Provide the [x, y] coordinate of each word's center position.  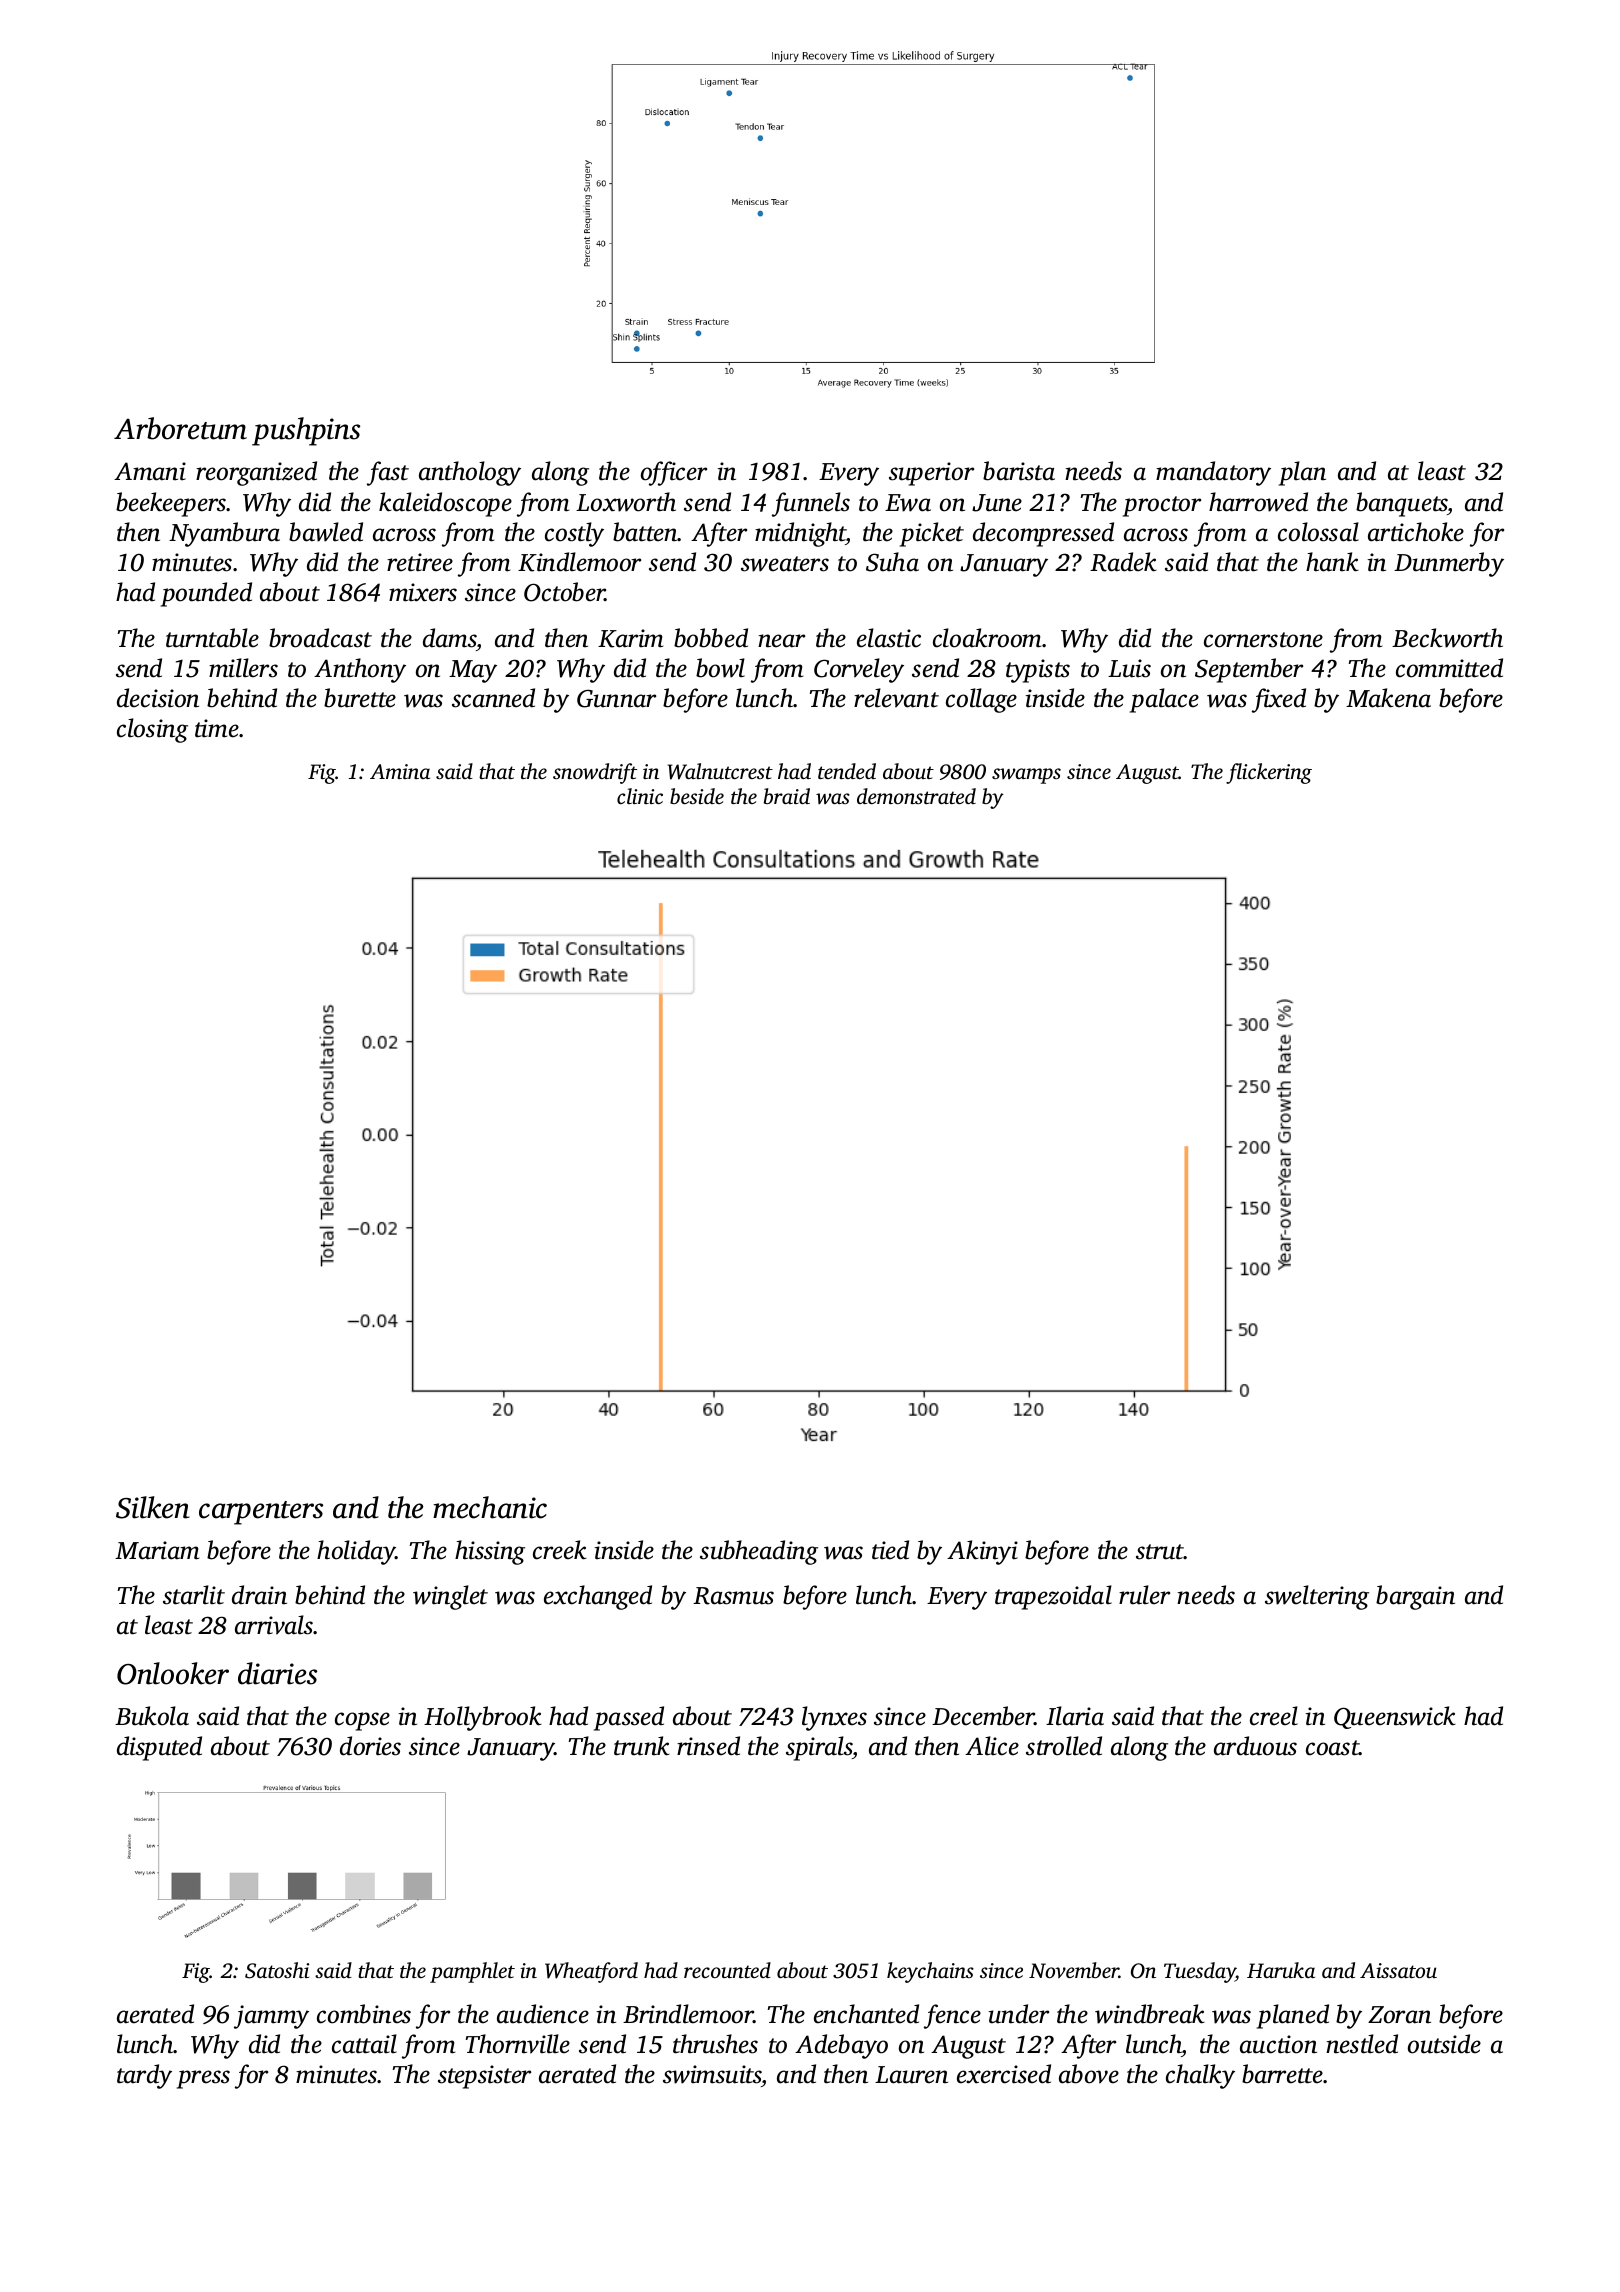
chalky [1200, 2076]
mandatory [1213, 473]
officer [674, 473]
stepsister [484, 2077]
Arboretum [180, 428]
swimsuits [712, 2076]
